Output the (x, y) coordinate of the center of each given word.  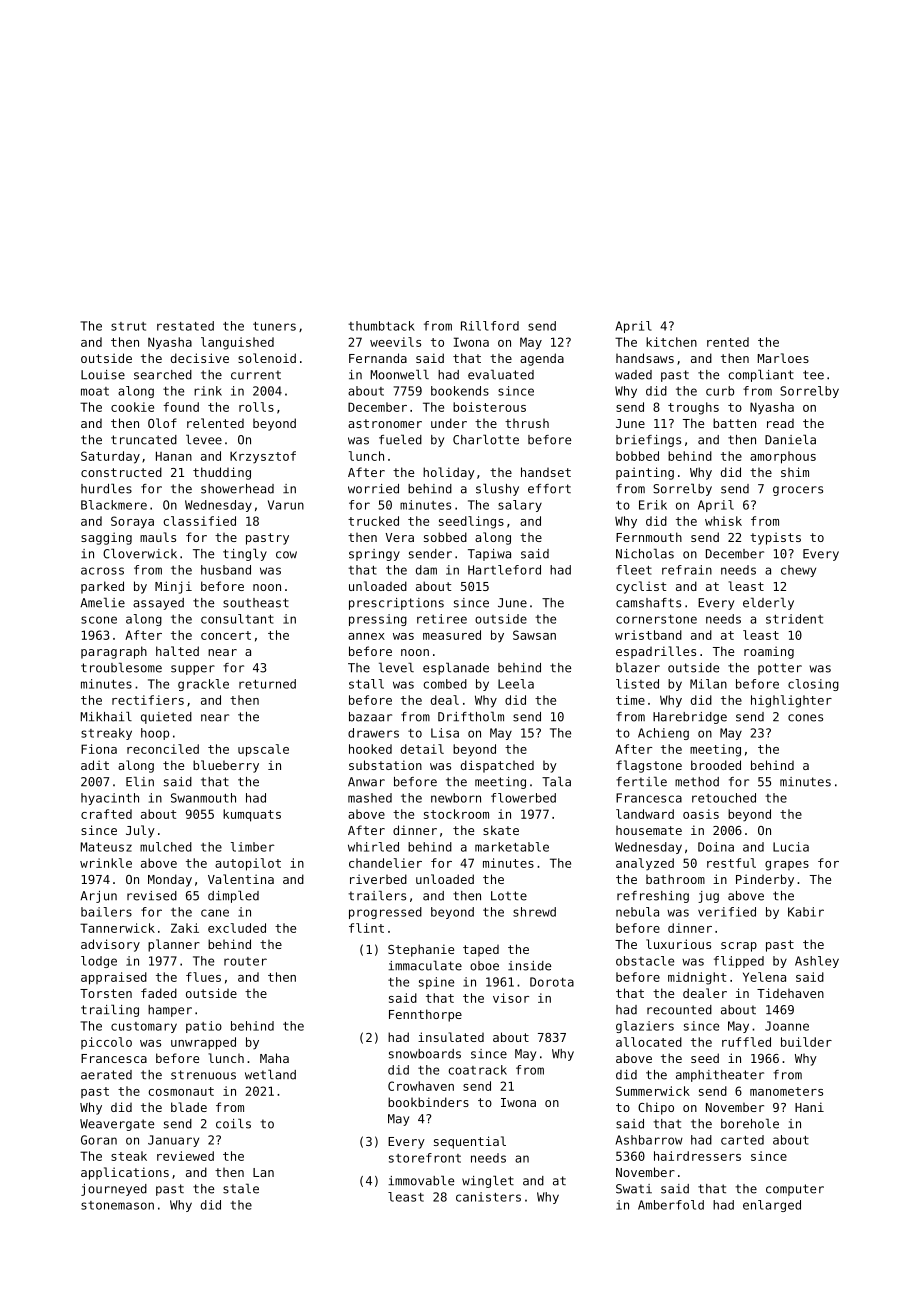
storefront (425, 1158)
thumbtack (381, 326)
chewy (798, 571)
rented (728, 342)
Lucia (791, 847)
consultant (237, 619)
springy (374, 555)
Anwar (366, 782)
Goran (99, 1140)
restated (185, 326)
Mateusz (106, 847)
